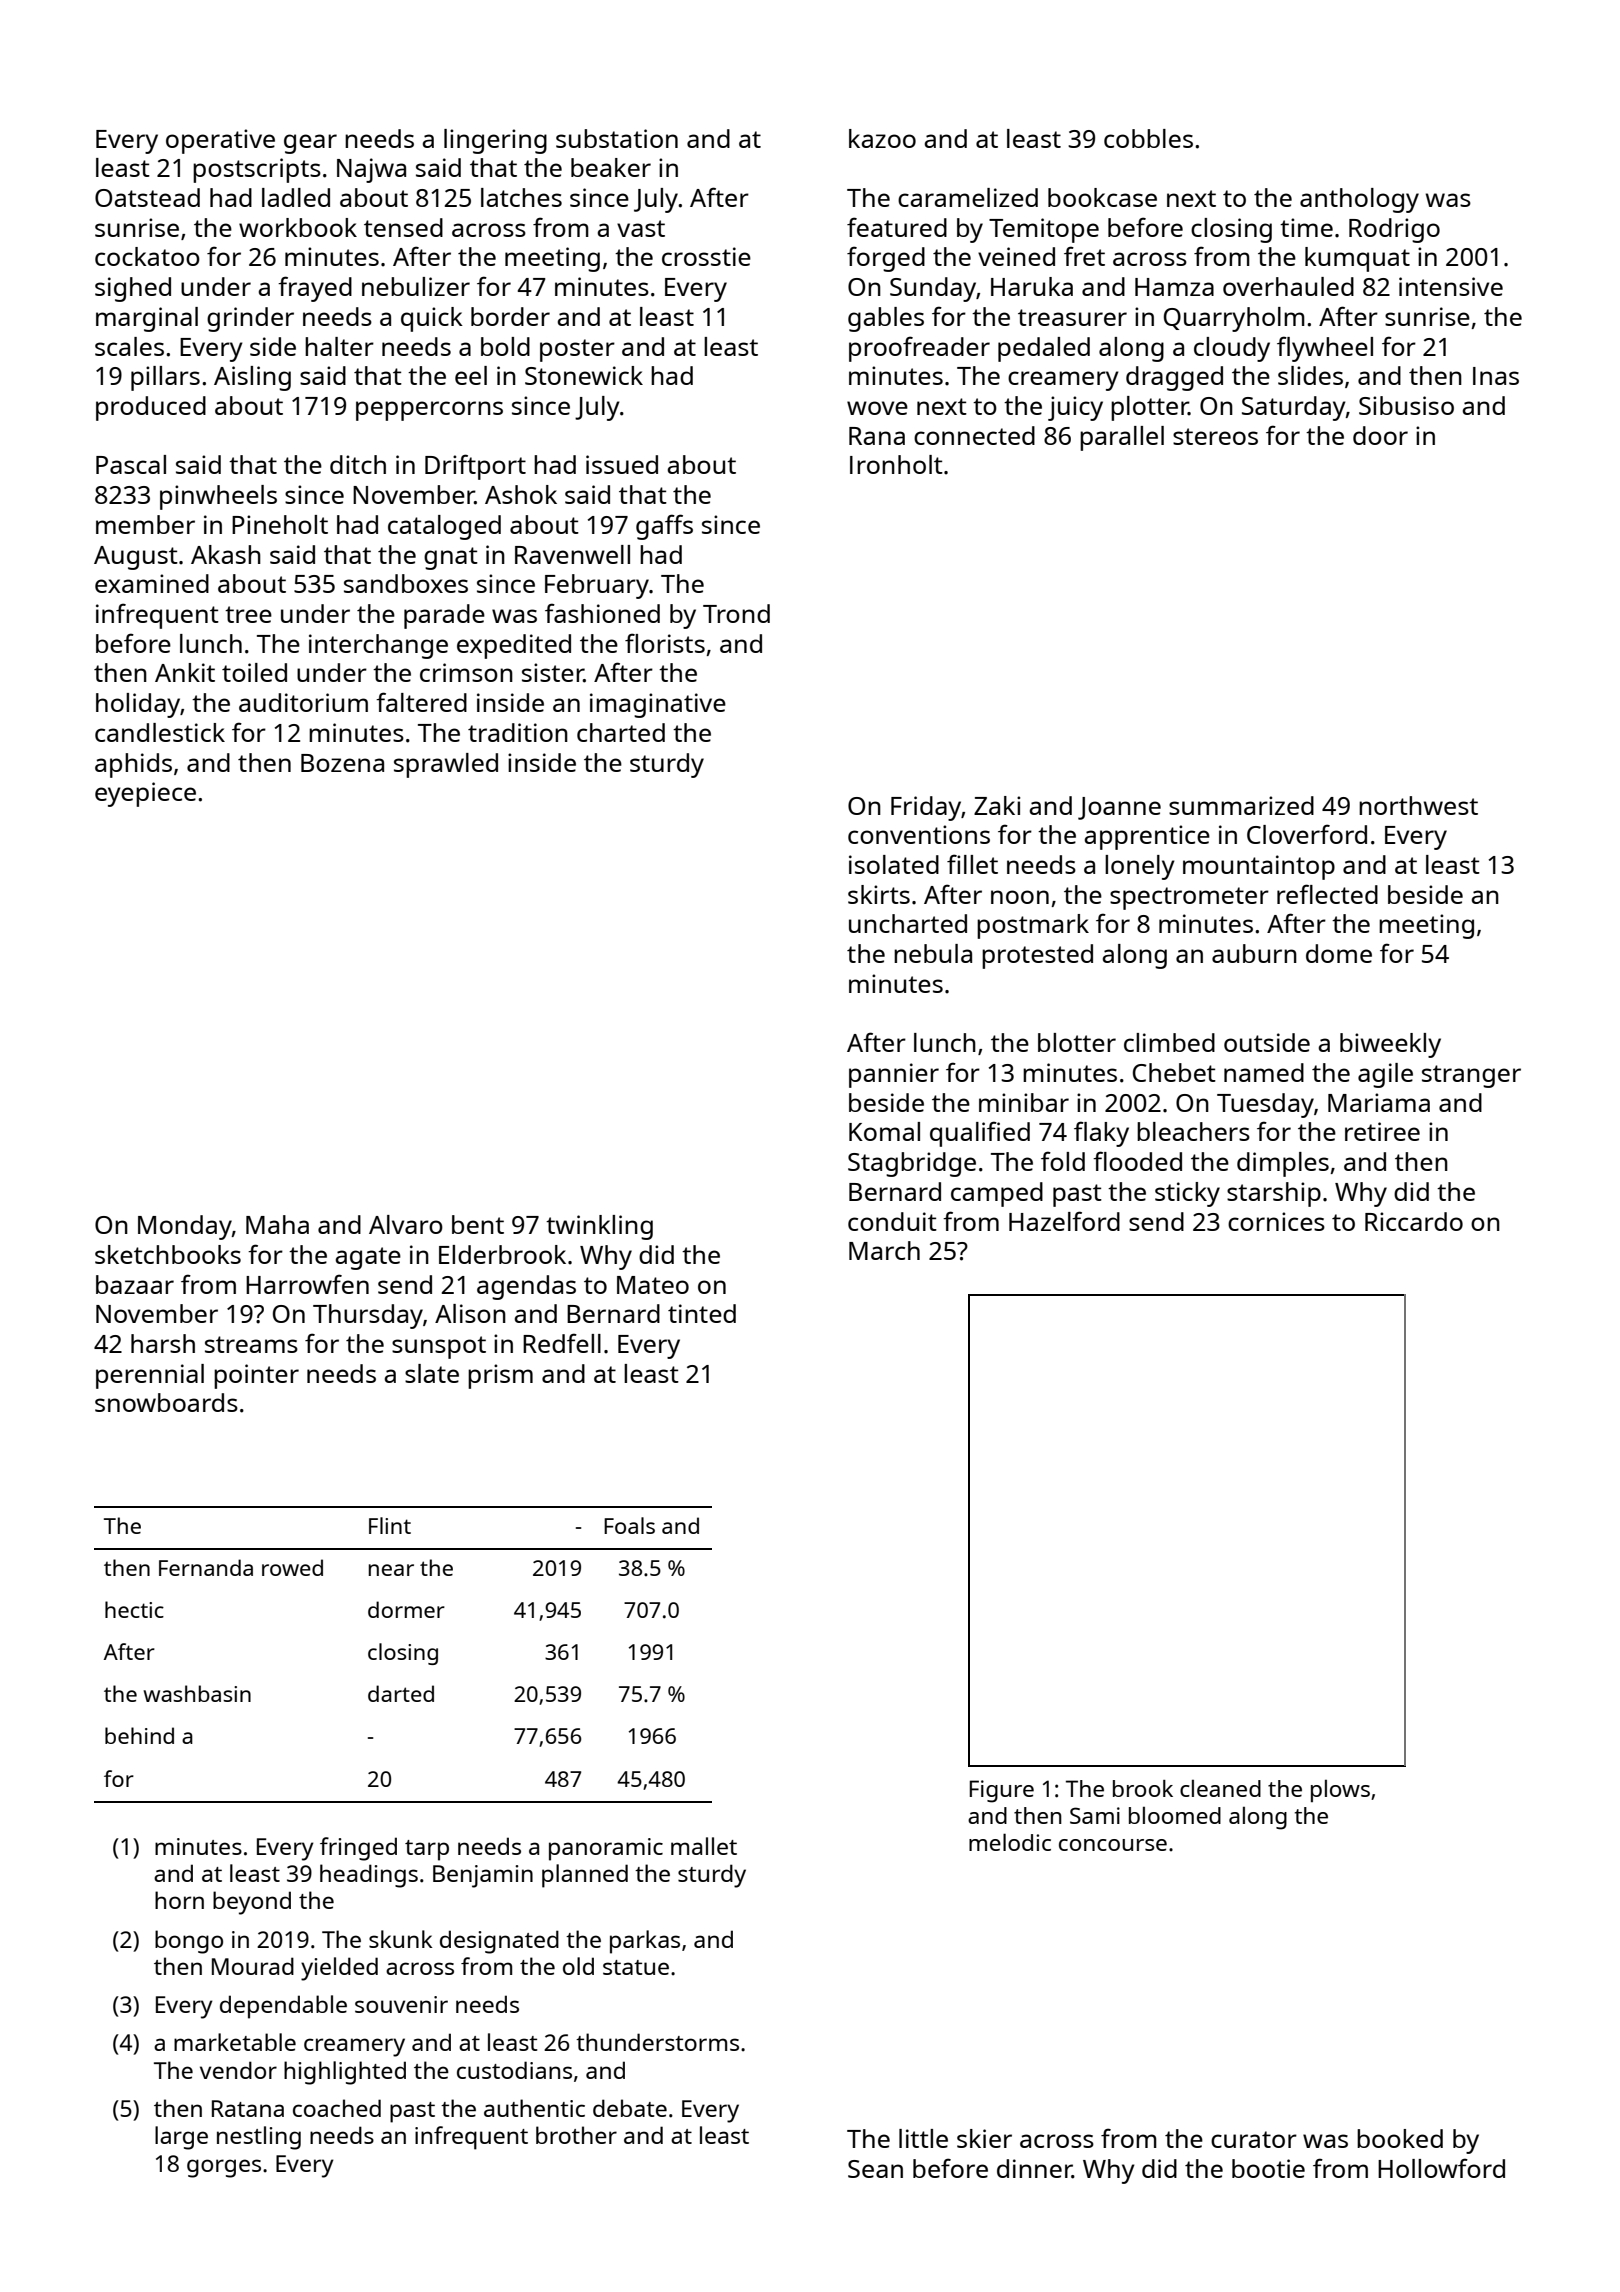  I want to click on pannier, so click(894, 1075).
